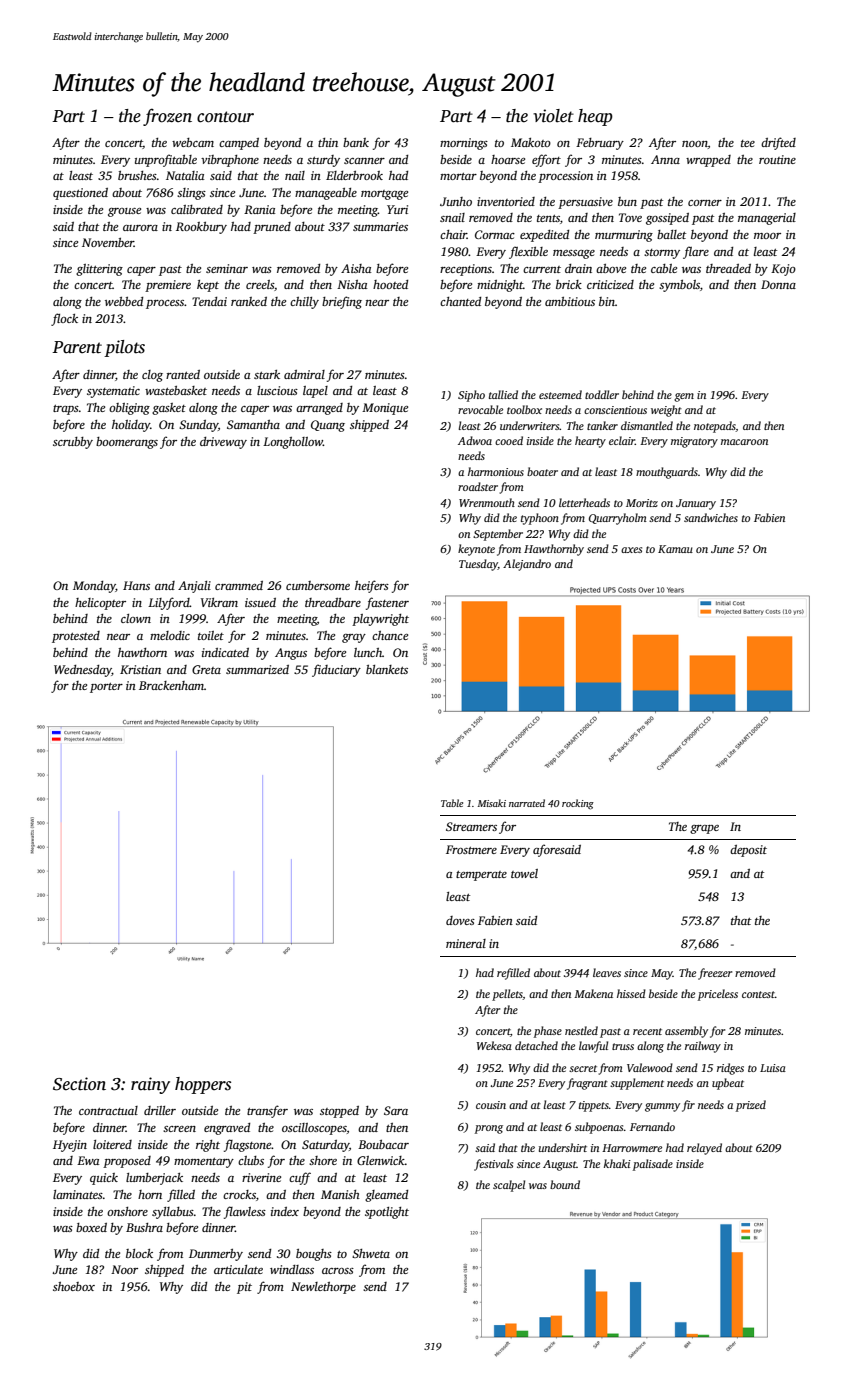  I want to click on driller, so click(160, 1110).
